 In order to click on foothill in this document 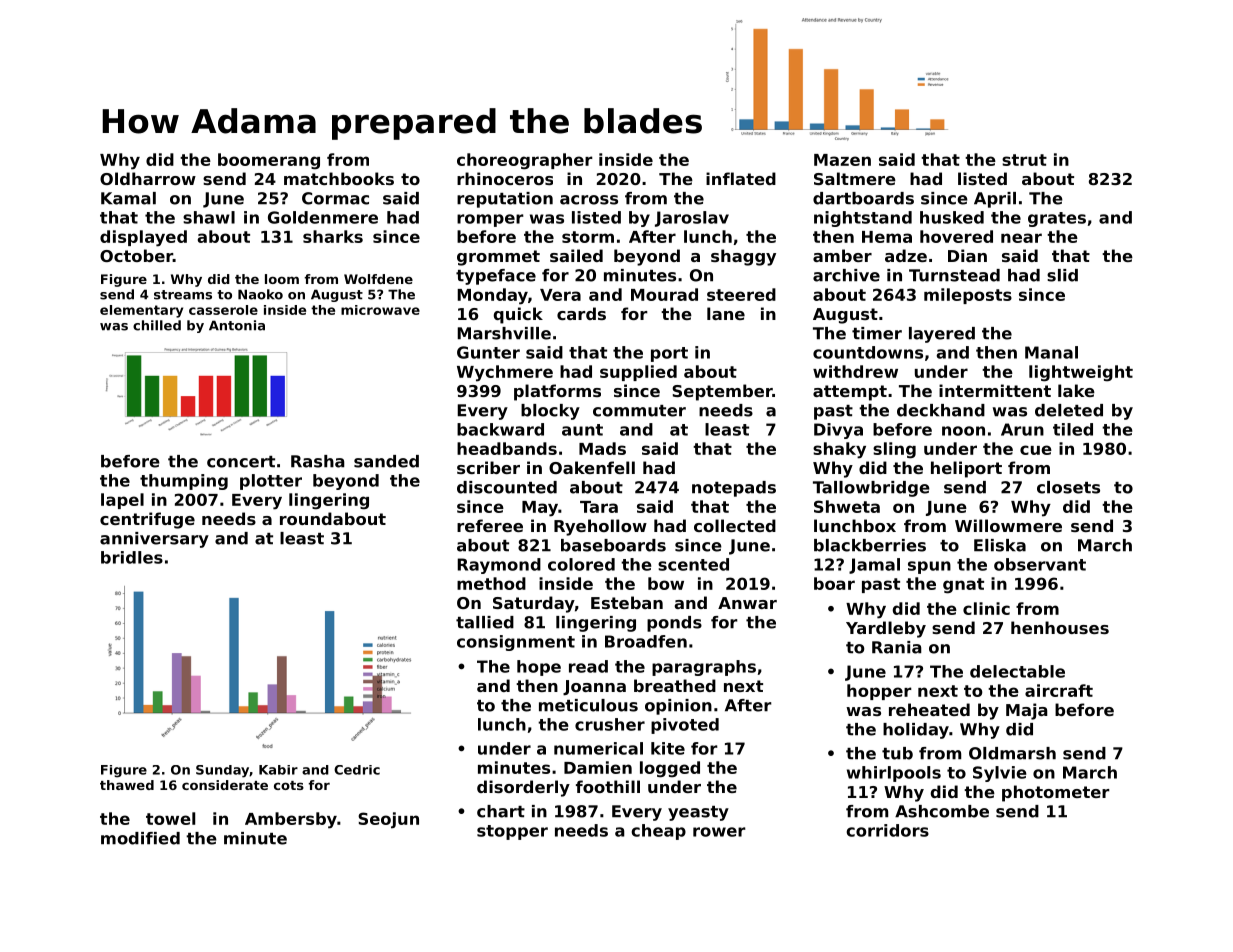, I will do `click(608, 786)`.
